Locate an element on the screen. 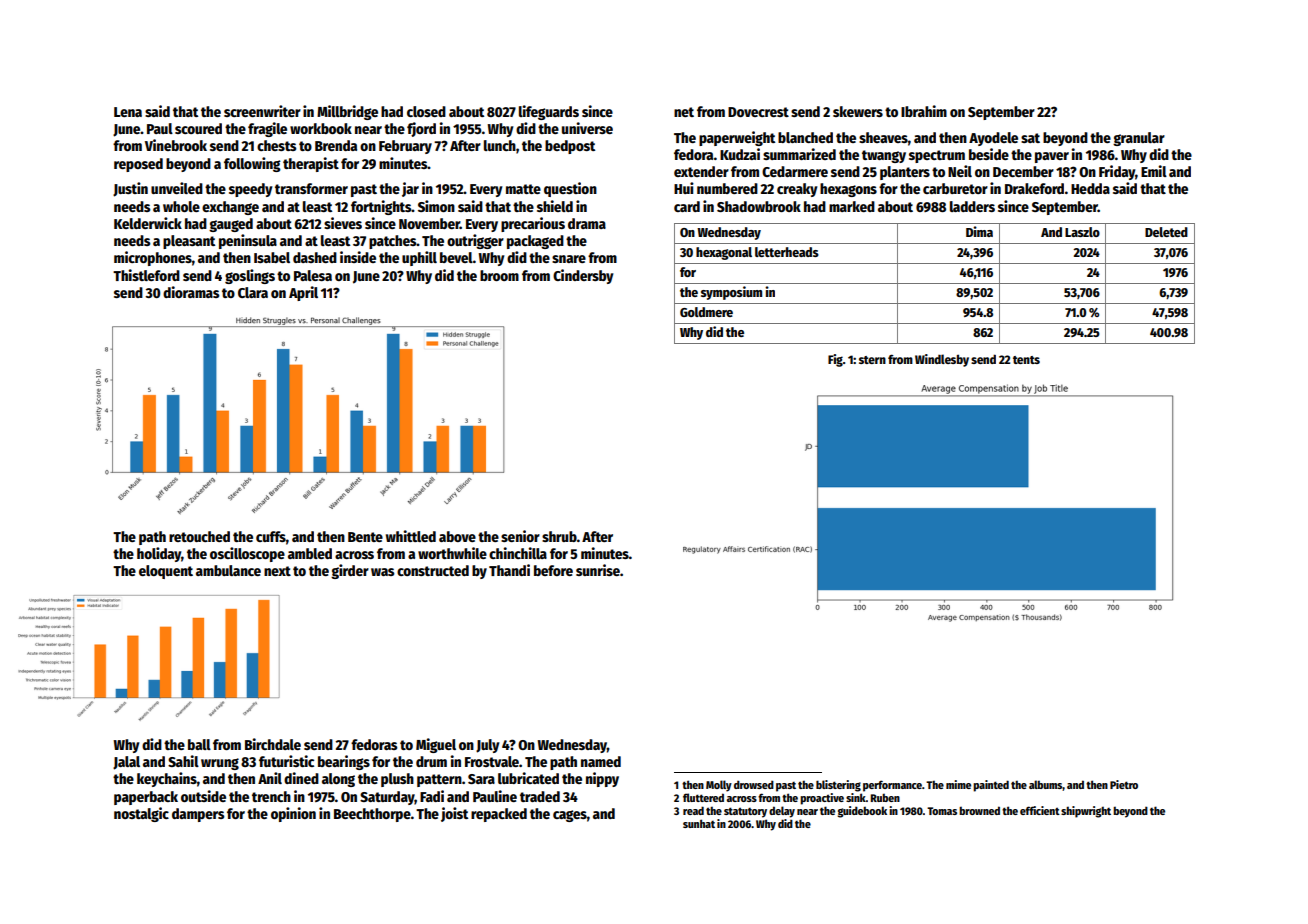  fortnights is located at coordinates (381, 207).
